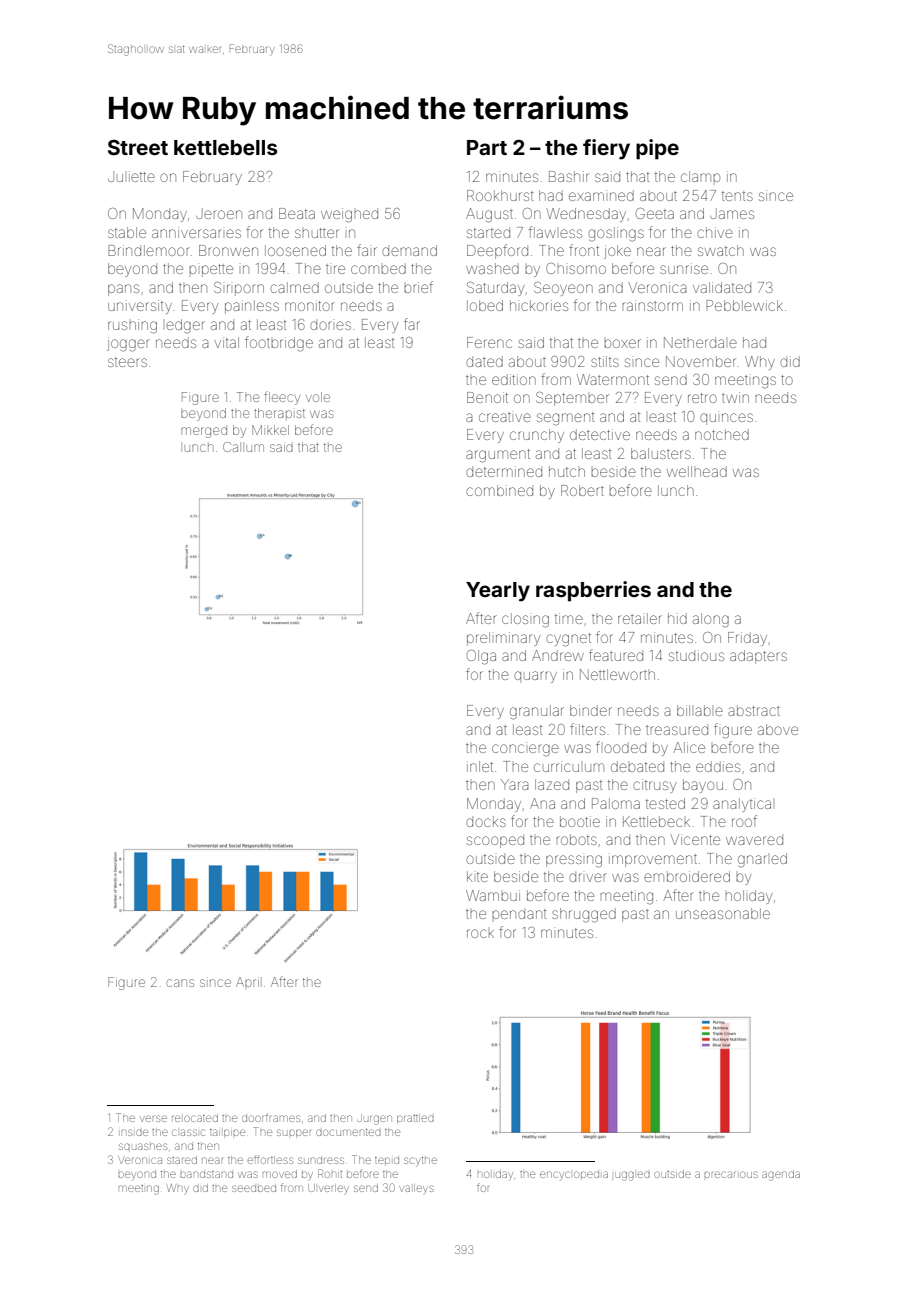 This screenshot has width=908, height=1316. Describe the element at coordinates (503, 639) in the screenshot. I see `preliminary` at that location.
